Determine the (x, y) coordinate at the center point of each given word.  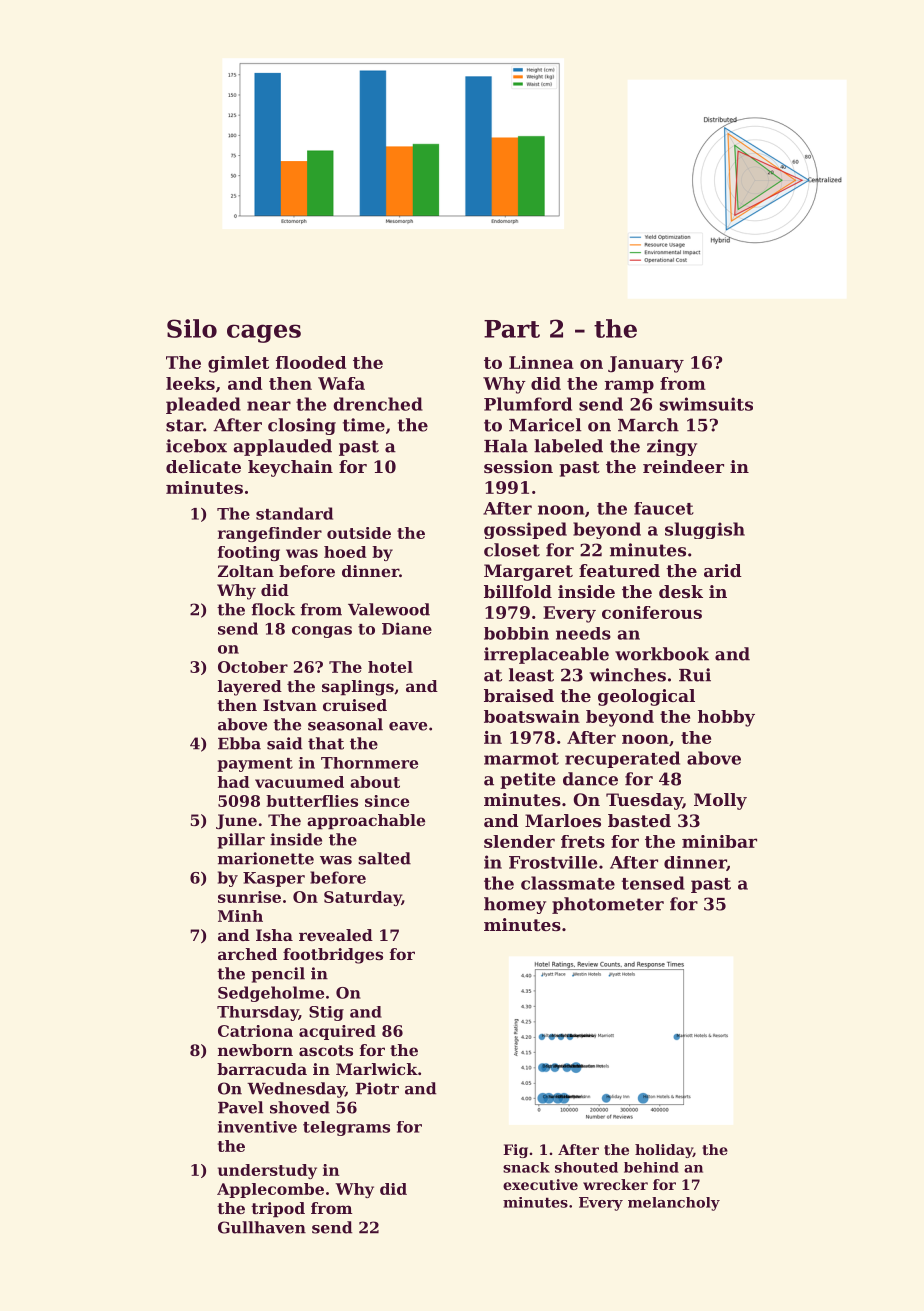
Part (512, 329)
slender (519, 841)
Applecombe (270, 1190)
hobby (726, 718)
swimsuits (706, 404)
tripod (278, 1210)
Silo (192, 328)
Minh (240, 916)
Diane (407, 628)
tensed (653, 883)
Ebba (239, 743)
